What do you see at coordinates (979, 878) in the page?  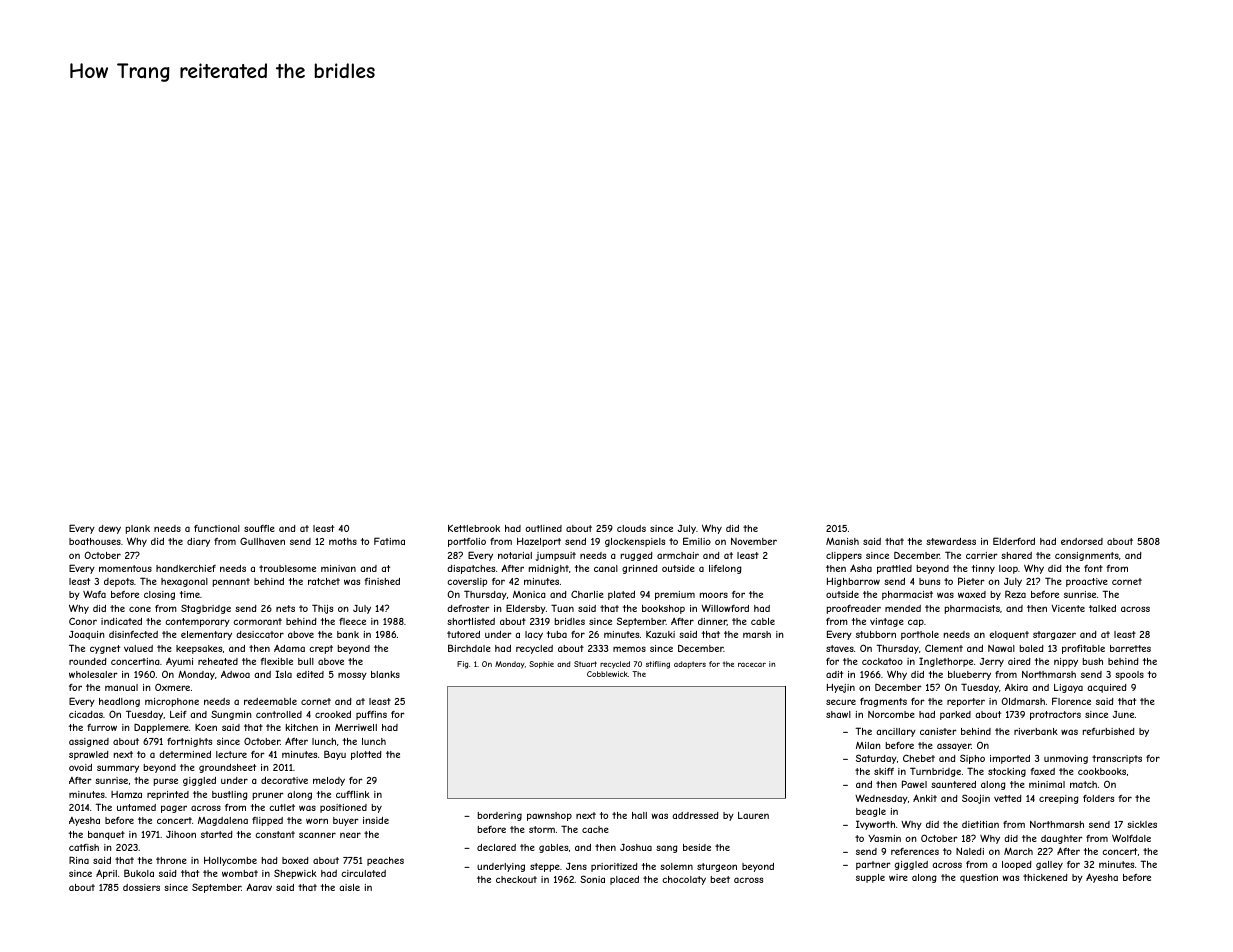 I see `question` at bounding box center [979, 878].
